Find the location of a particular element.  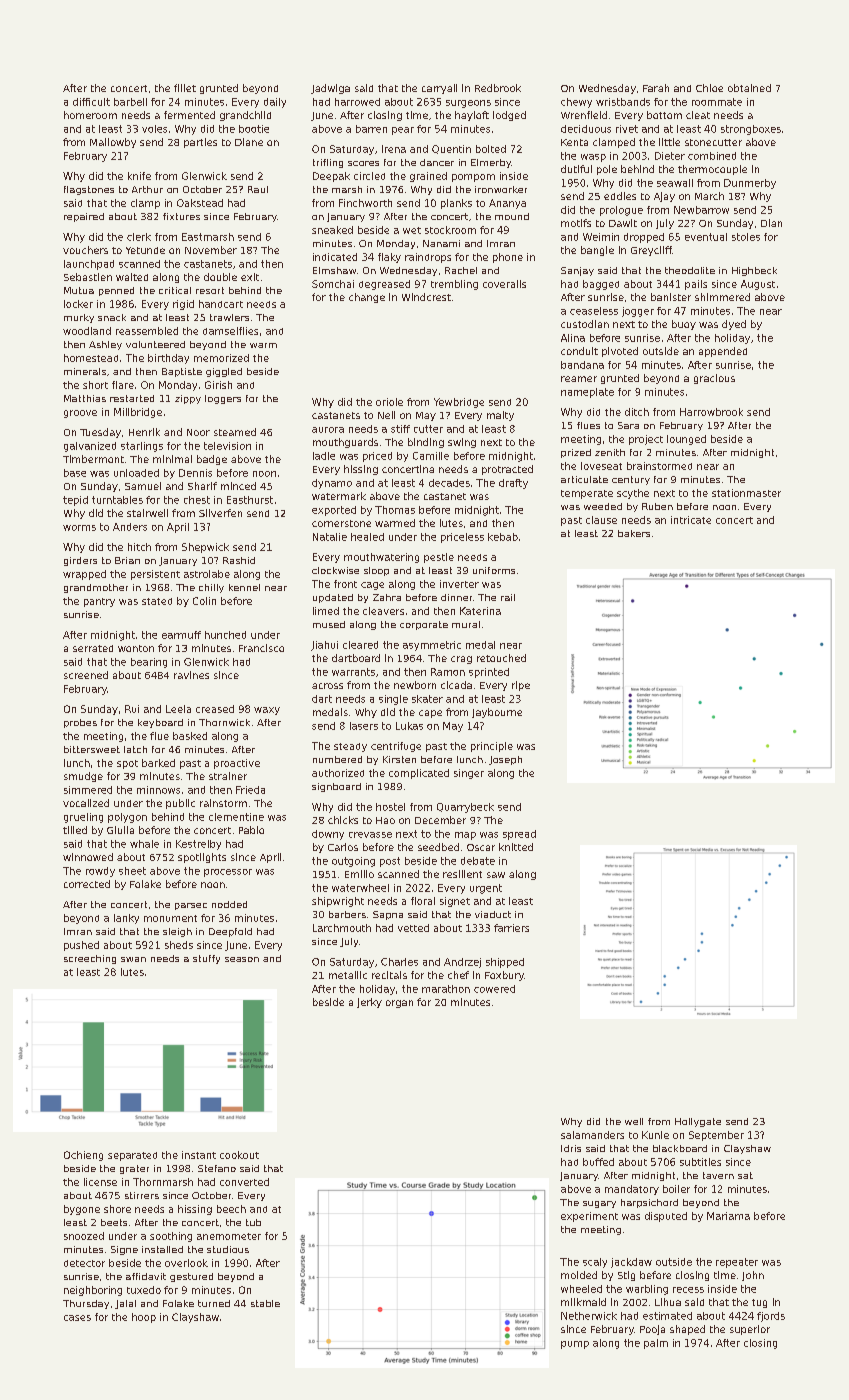

trembling is located at coordinates (454, 285).
